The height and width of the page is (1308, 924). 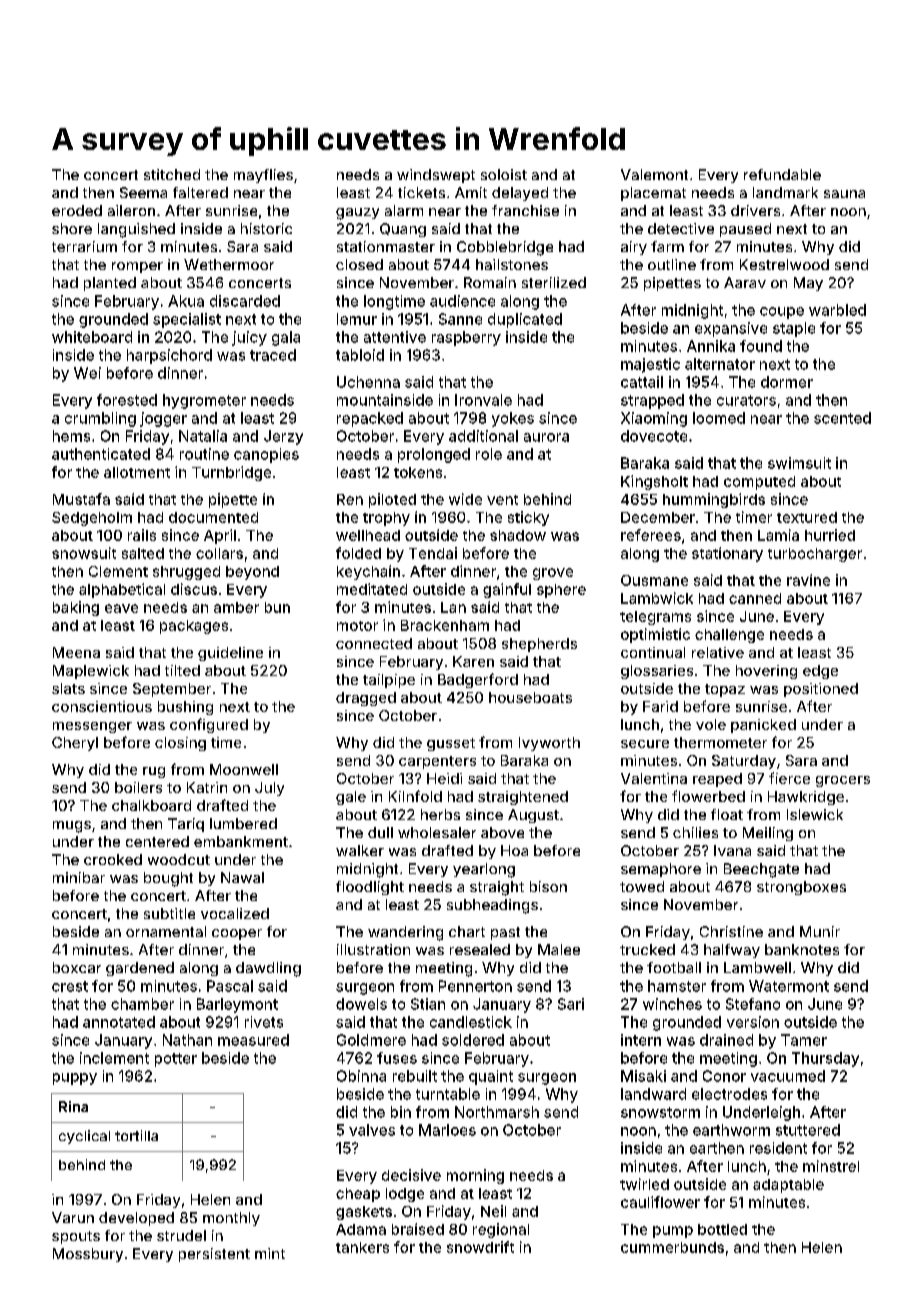 I want to click on dragged, so click(x=366, y=699).
